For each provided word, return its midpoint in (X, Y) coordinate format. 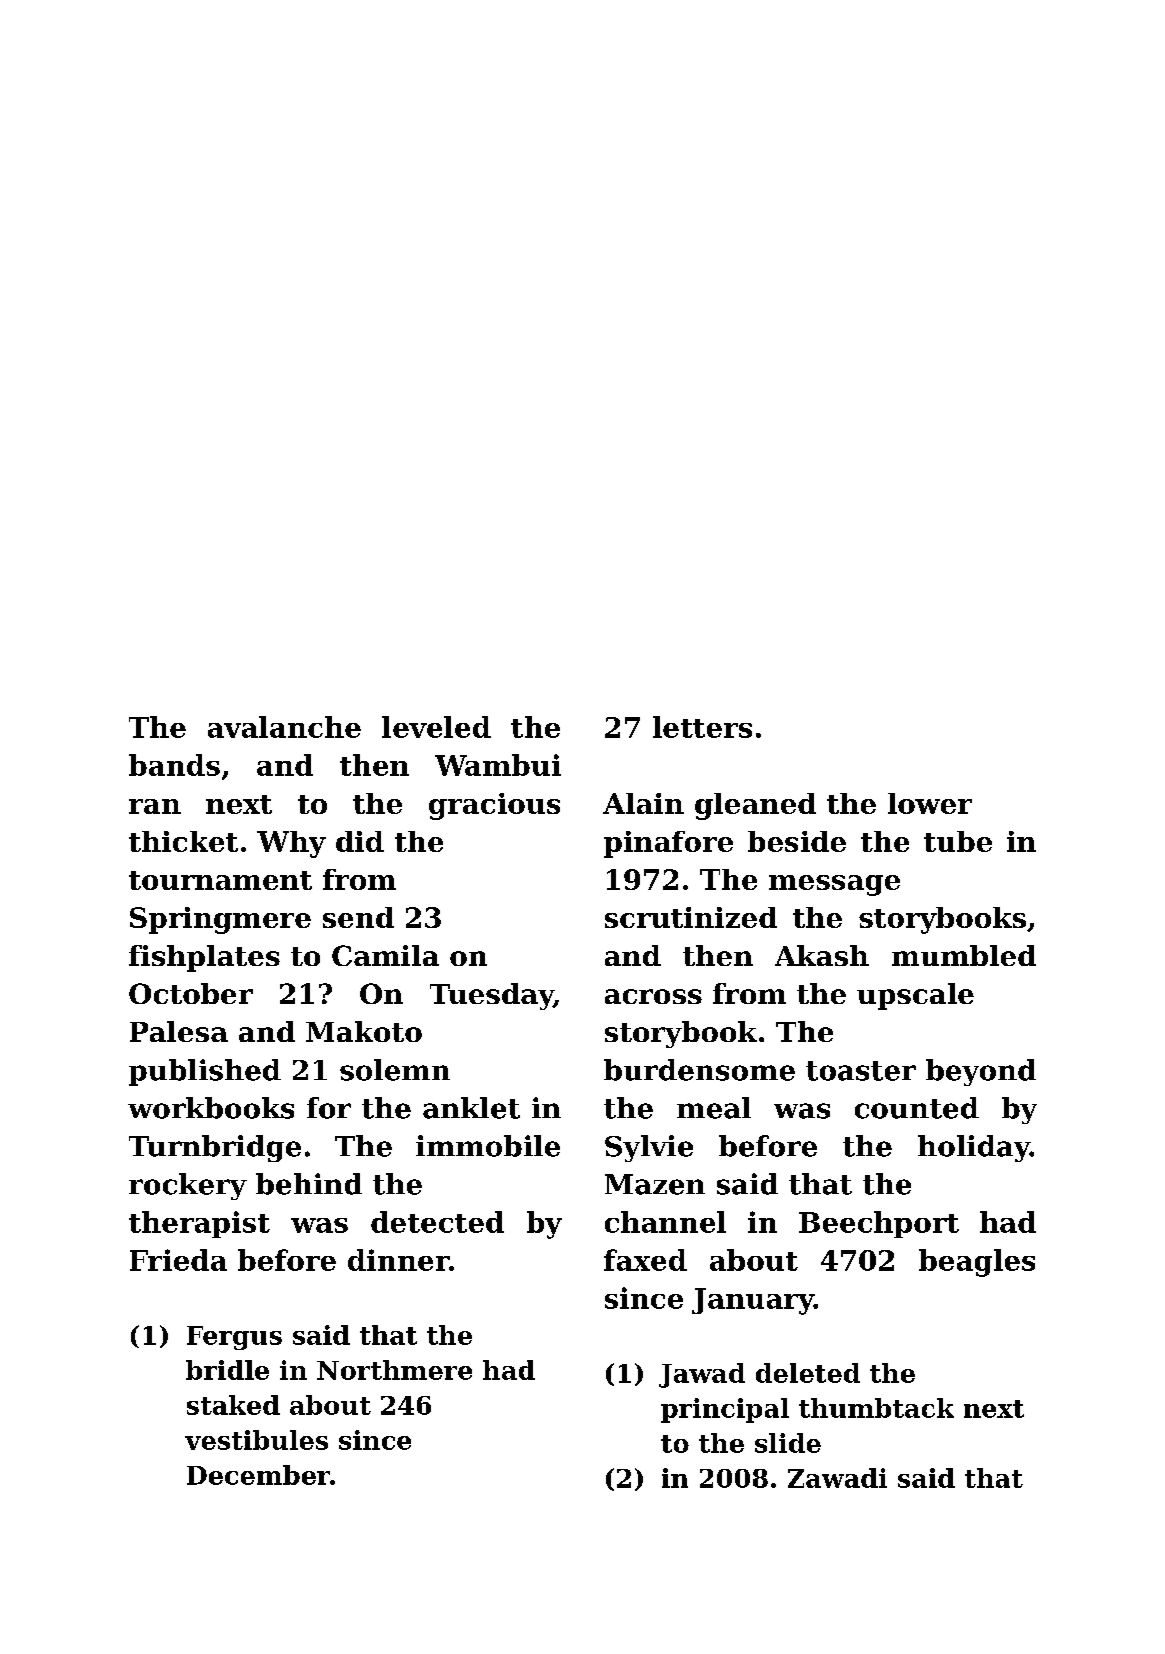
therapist (199, 1224)
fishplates (204, 958)
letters (702, 727)
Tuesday (492, 996)
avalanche (284, 727)
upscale (915, 996)
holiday (974, 1148)
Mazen (655, 1184)
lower (930, 803)
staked (233, 1405)
